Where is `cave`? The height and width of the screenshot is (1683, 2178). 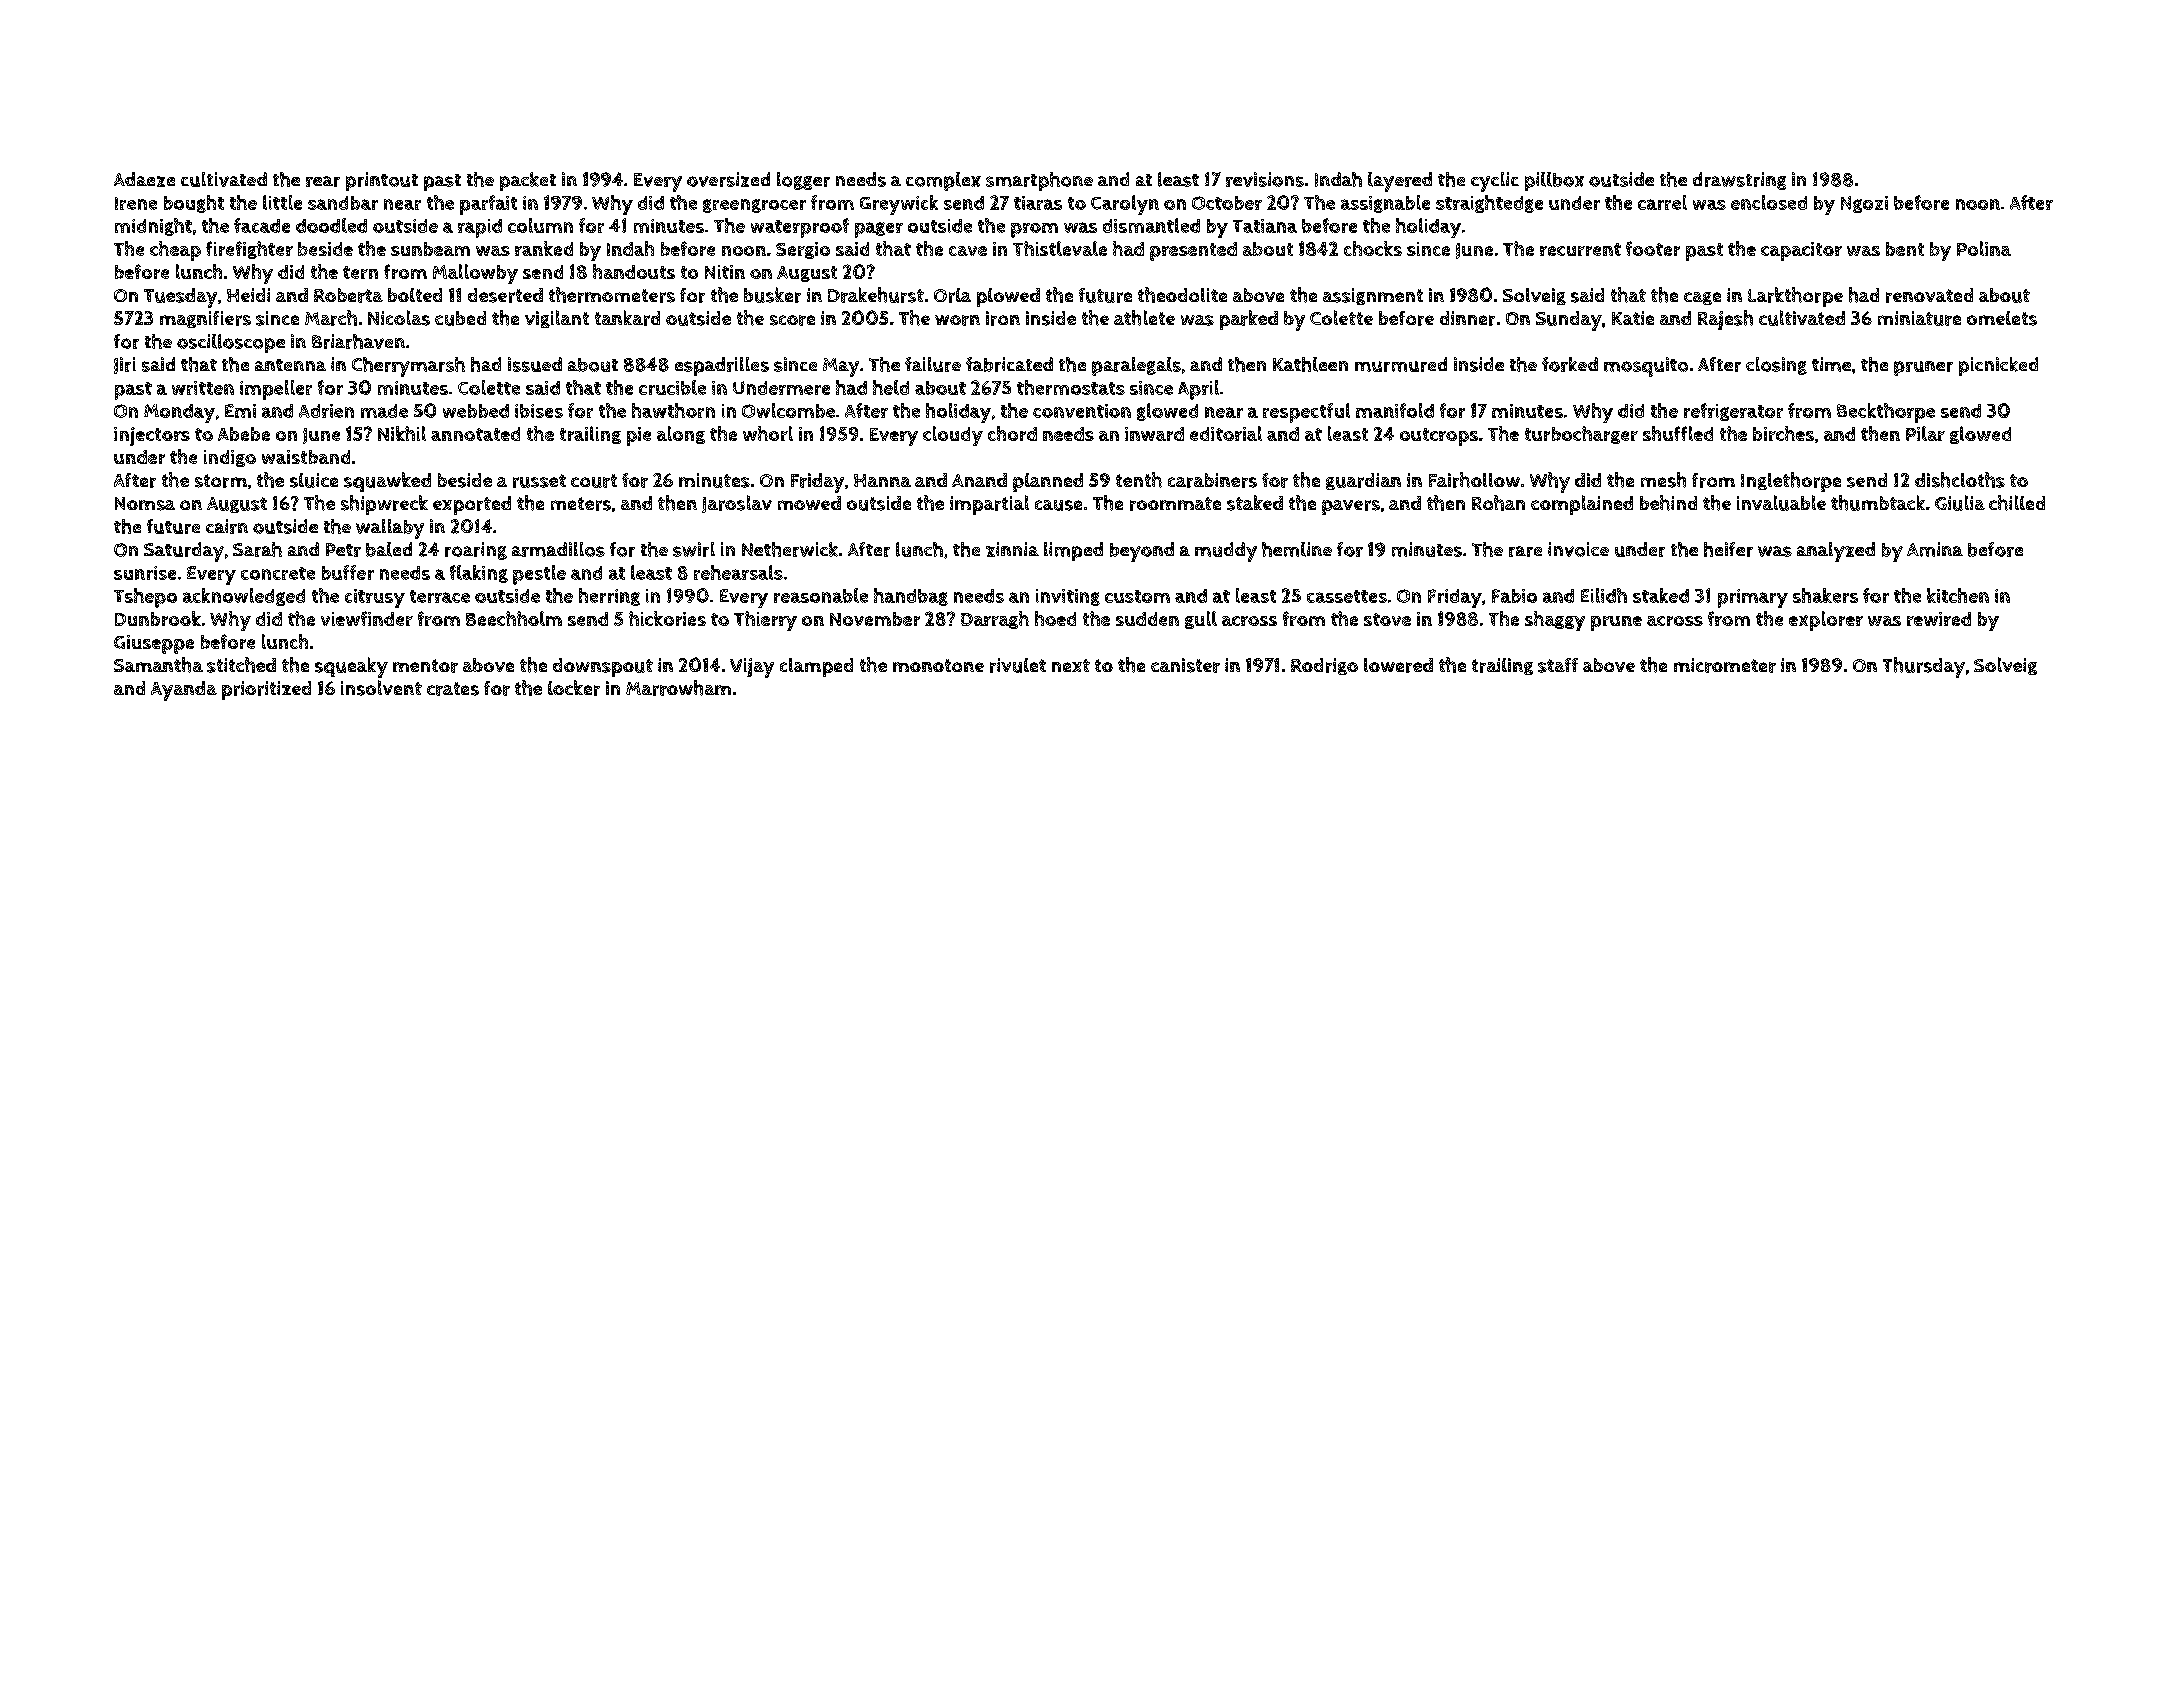 cave is located at coordinates (968, 251).
